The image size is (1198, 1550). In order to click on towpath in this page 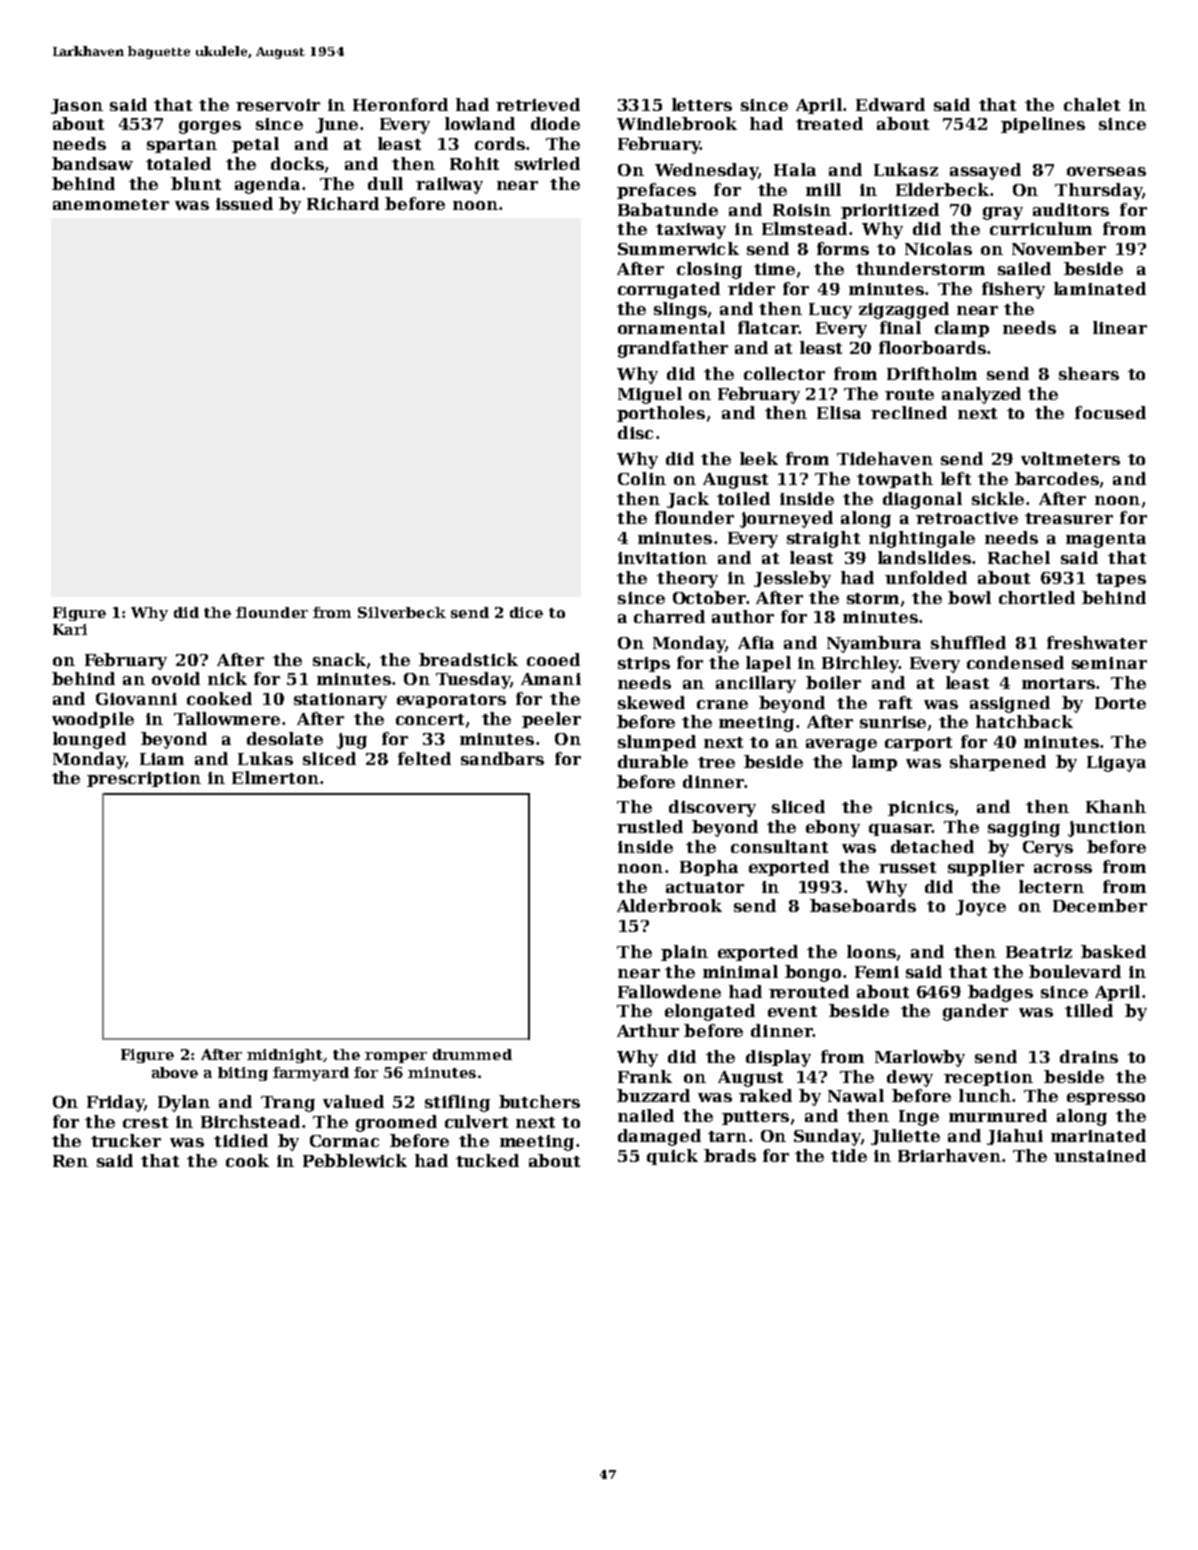, I will do `click(895, 480)`.
